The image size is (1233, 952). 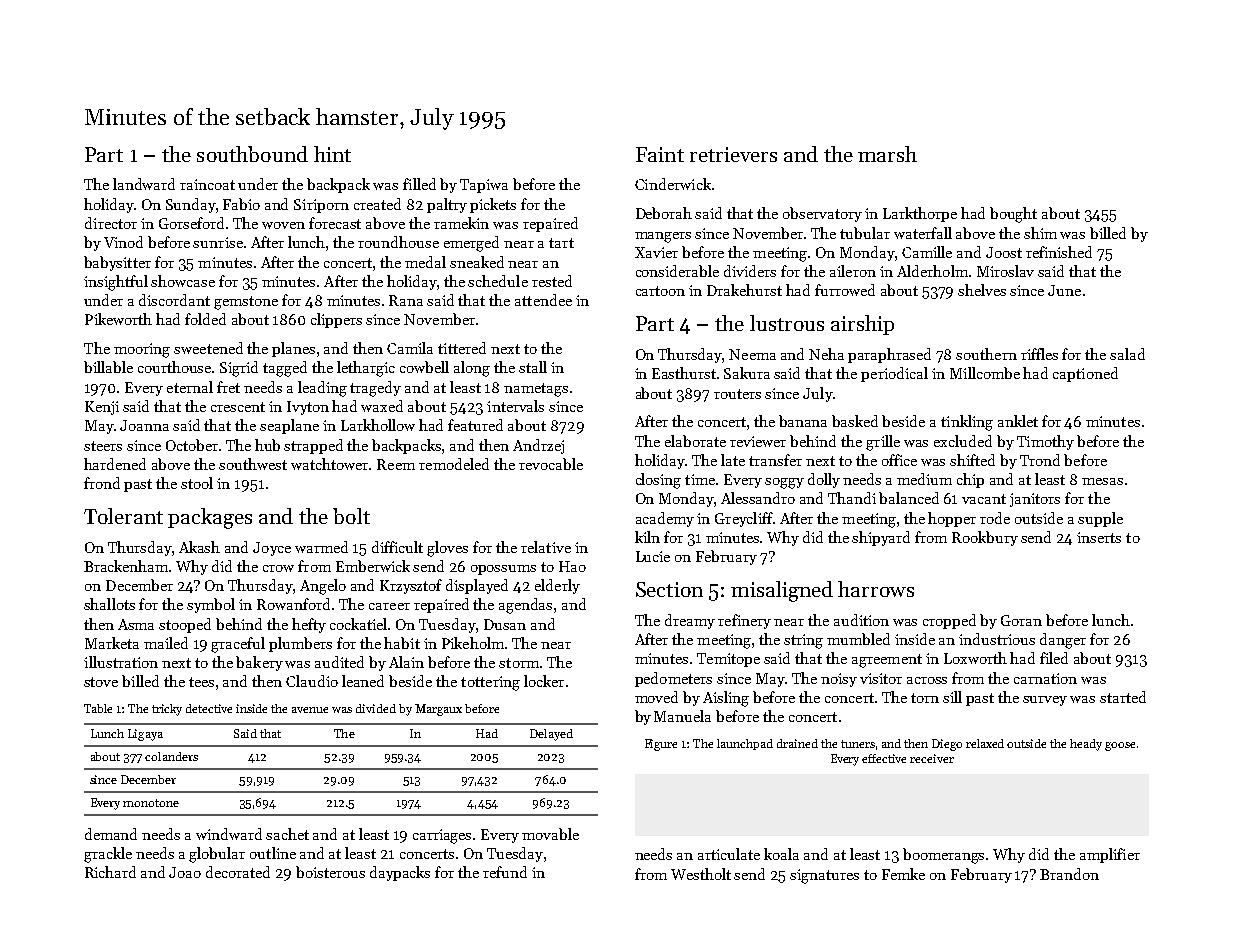 I want to click on hint, so click(x=332, y=154).
